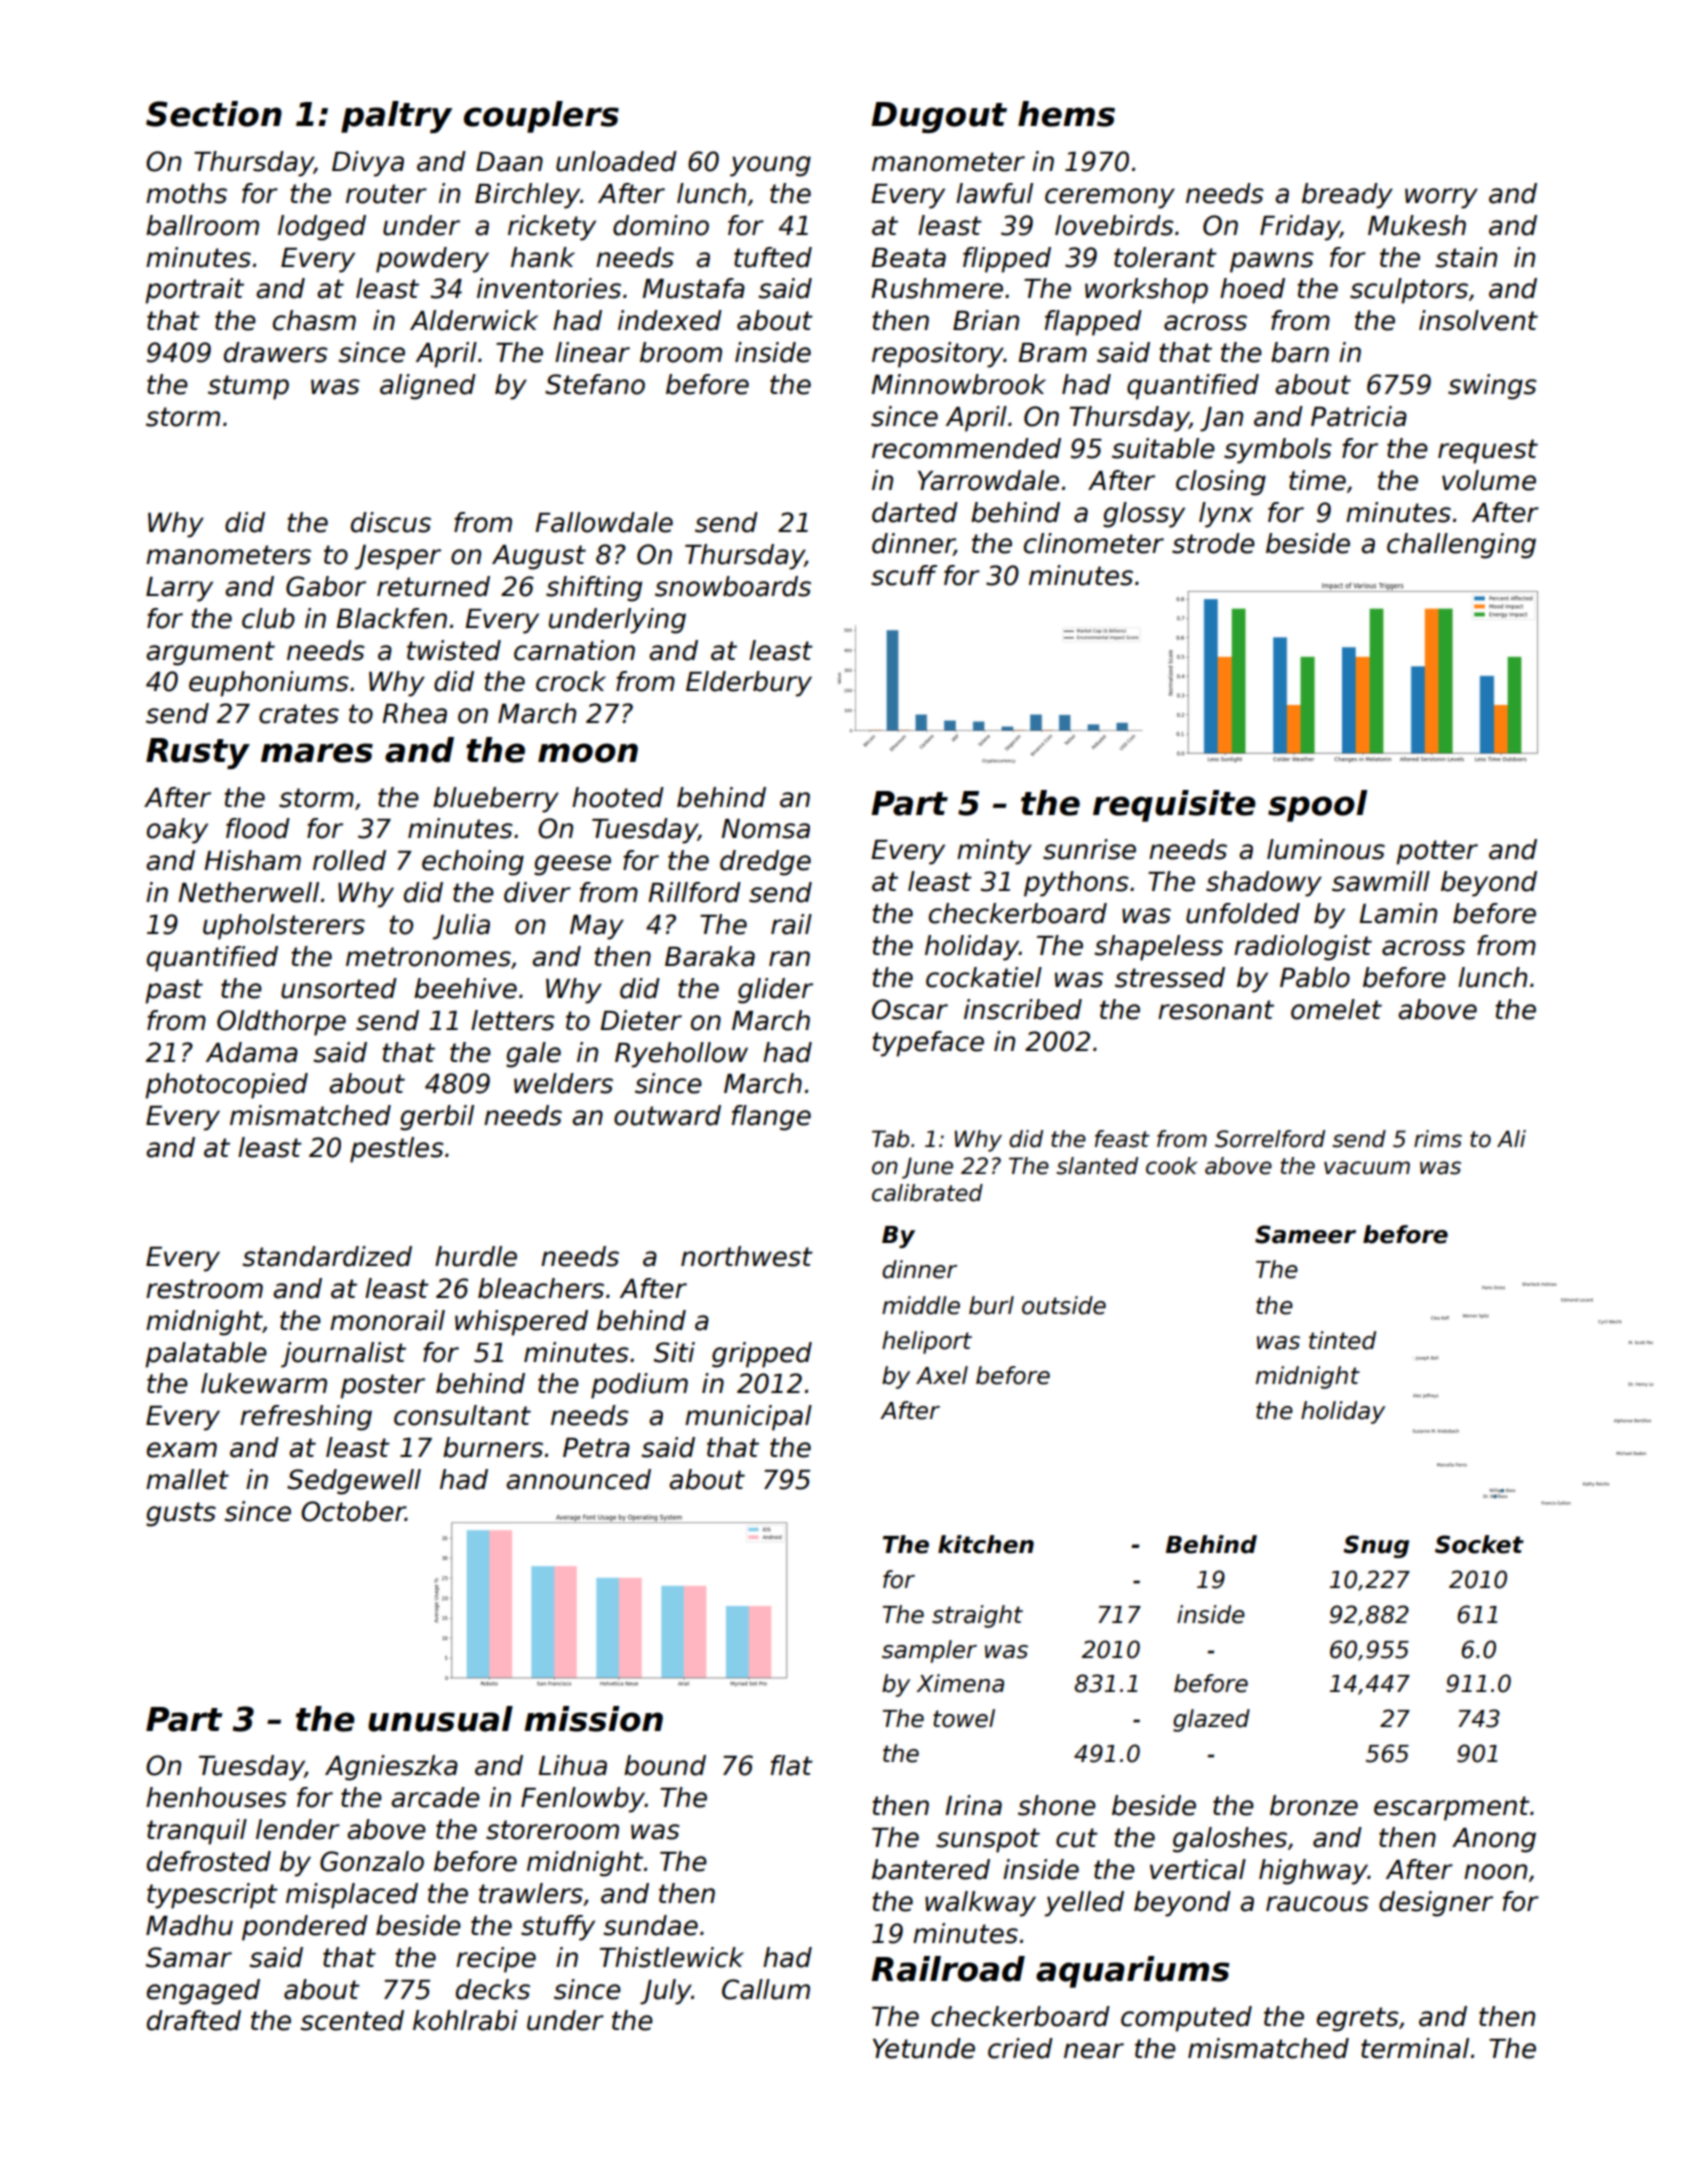  I want to click on kohlrabi, so click(465, 2020).
